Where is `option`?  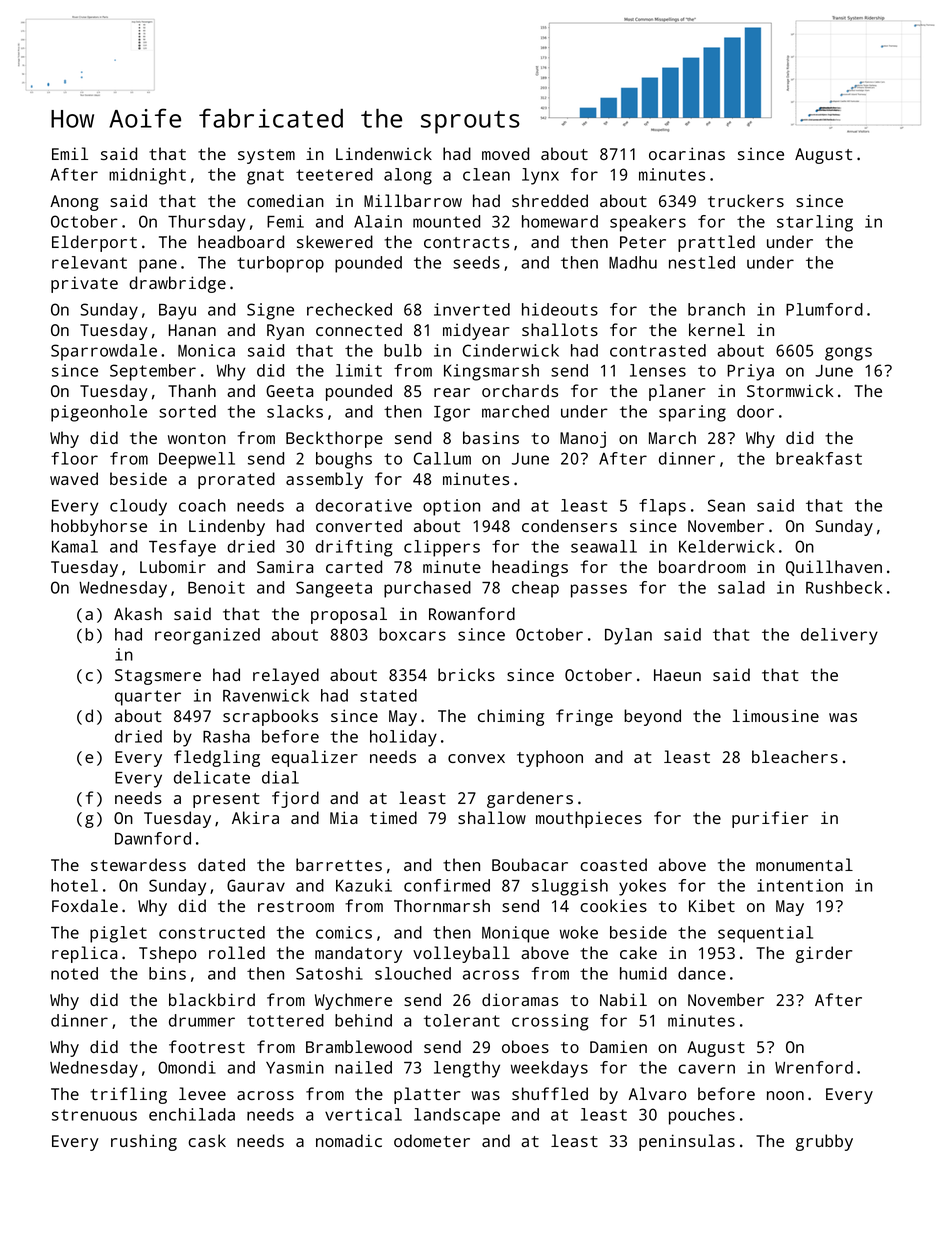
option is located at coordinates (451, 507).
